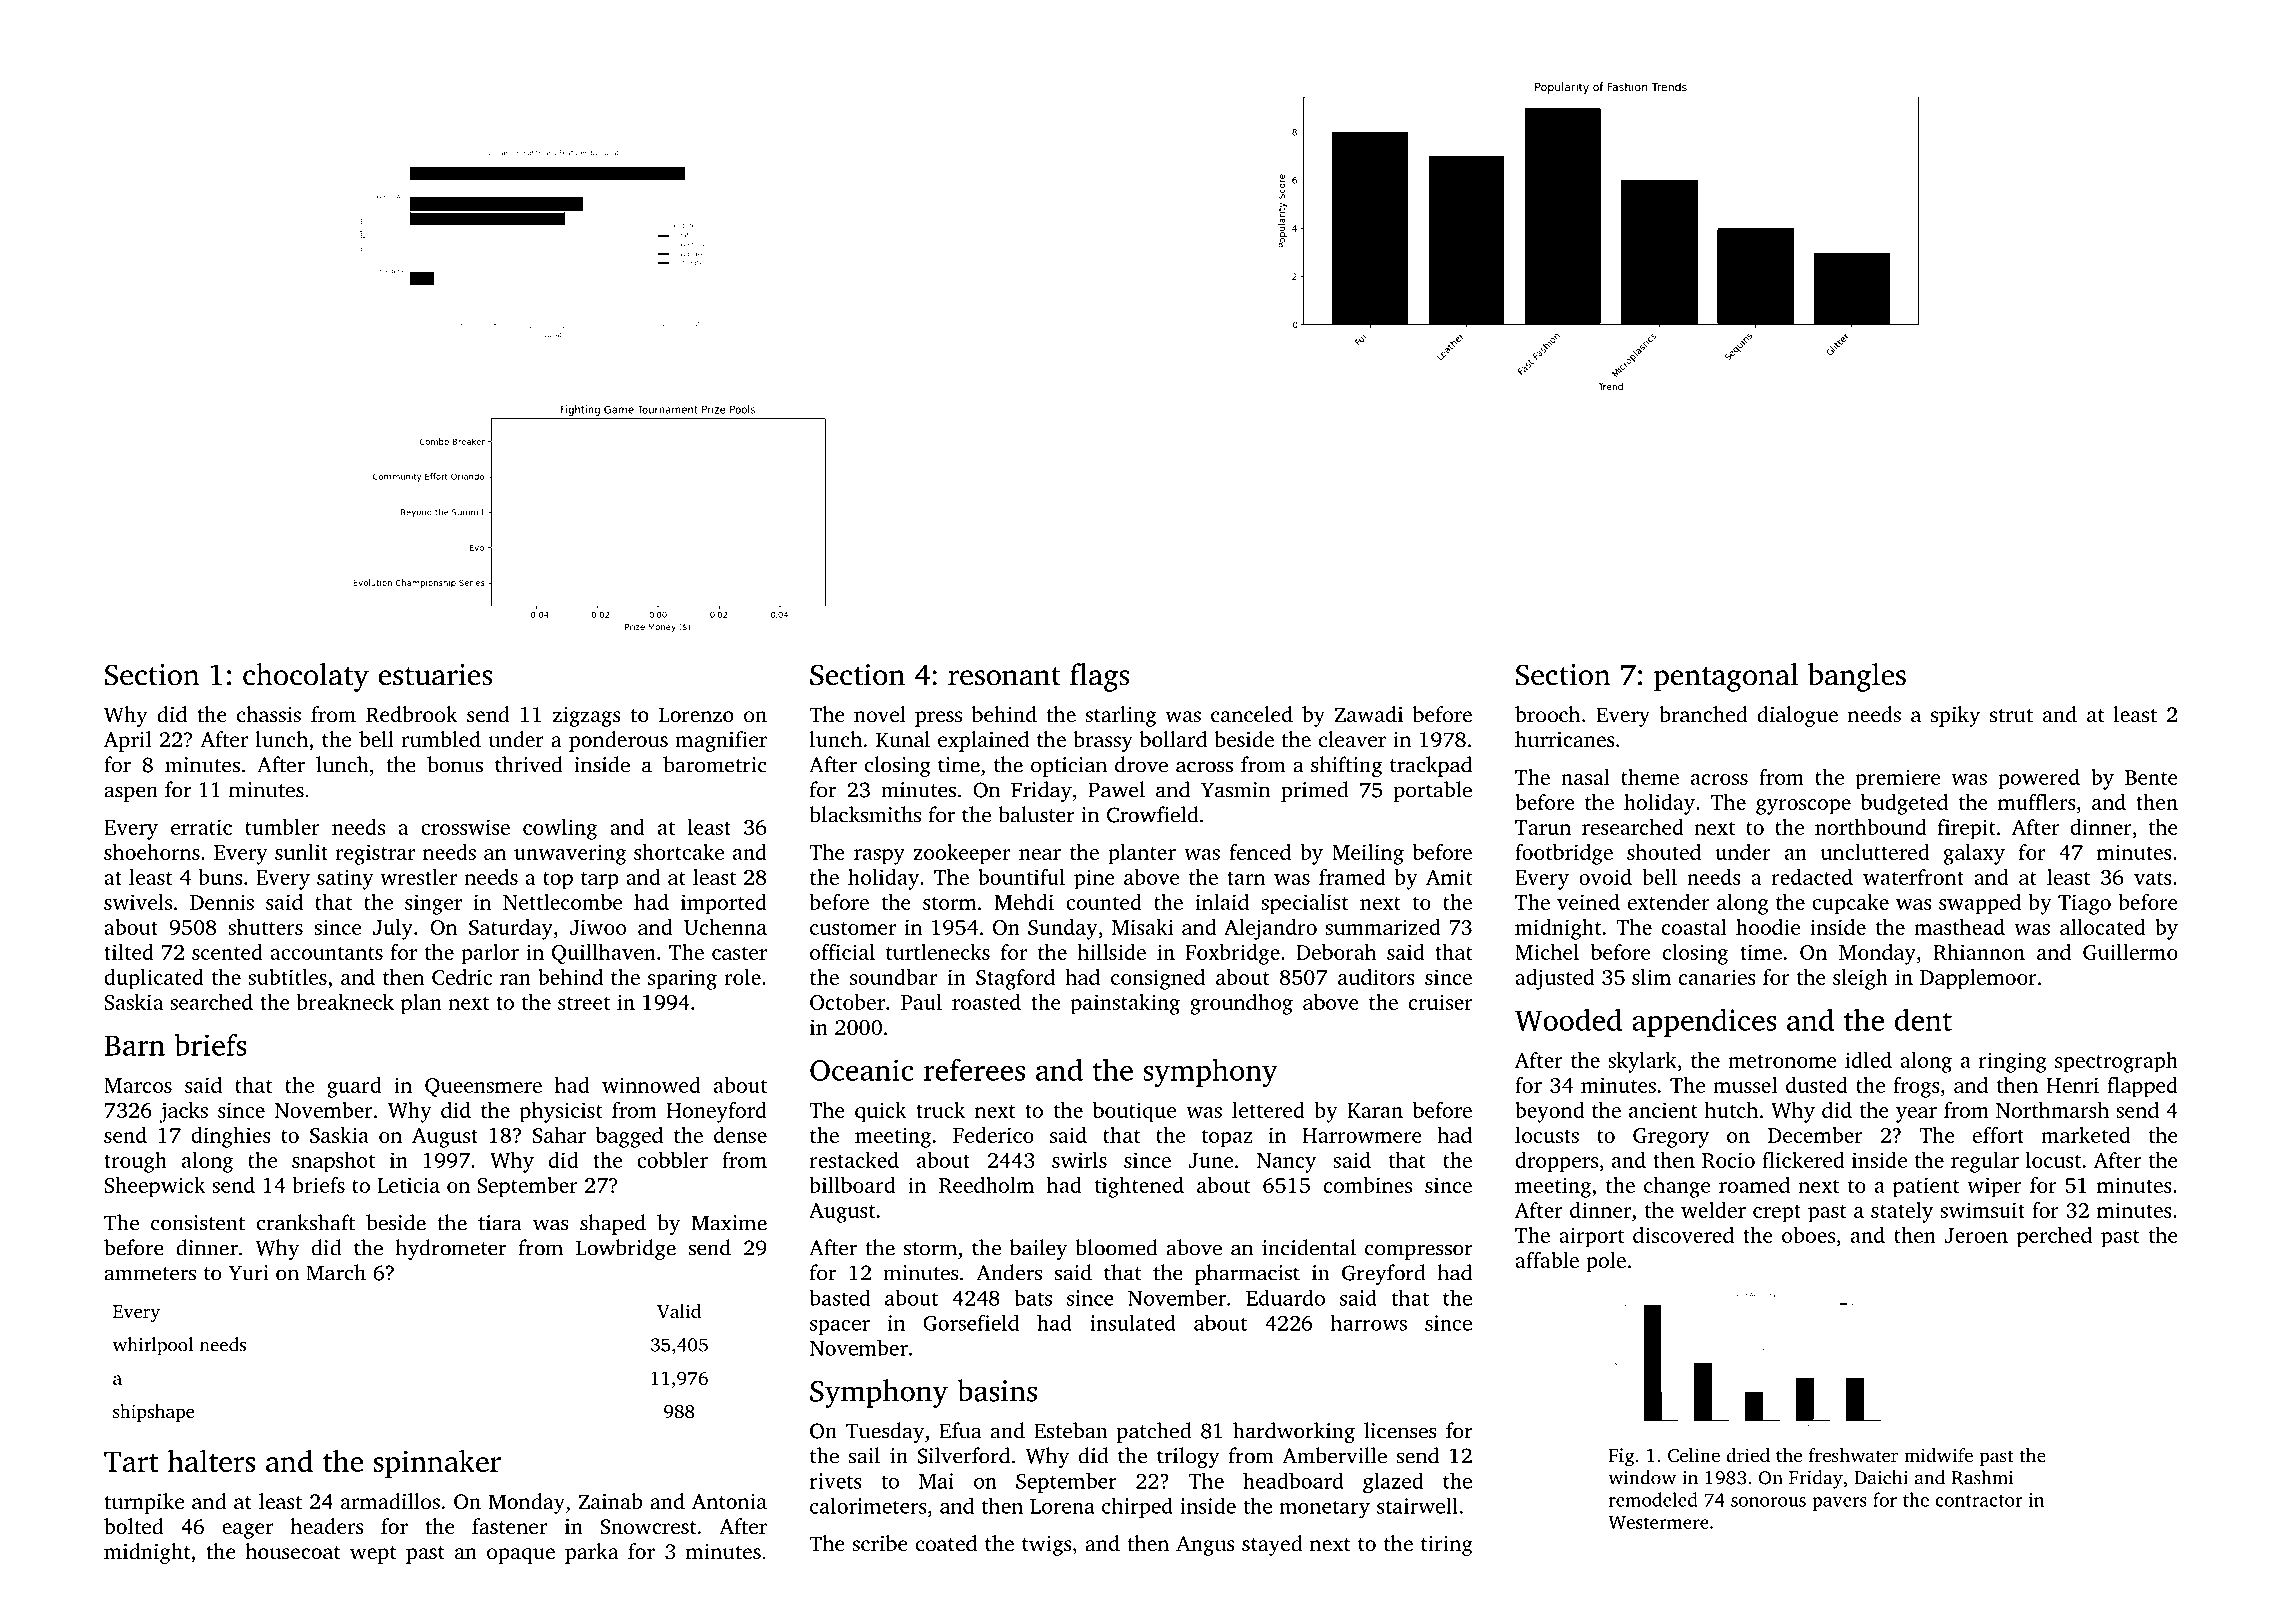 Image resolution: width=2282 pixels, height=1614 pixels. Describe the element at coordinates (437, 1464) in the page. I see `spinnaker` at that location.
